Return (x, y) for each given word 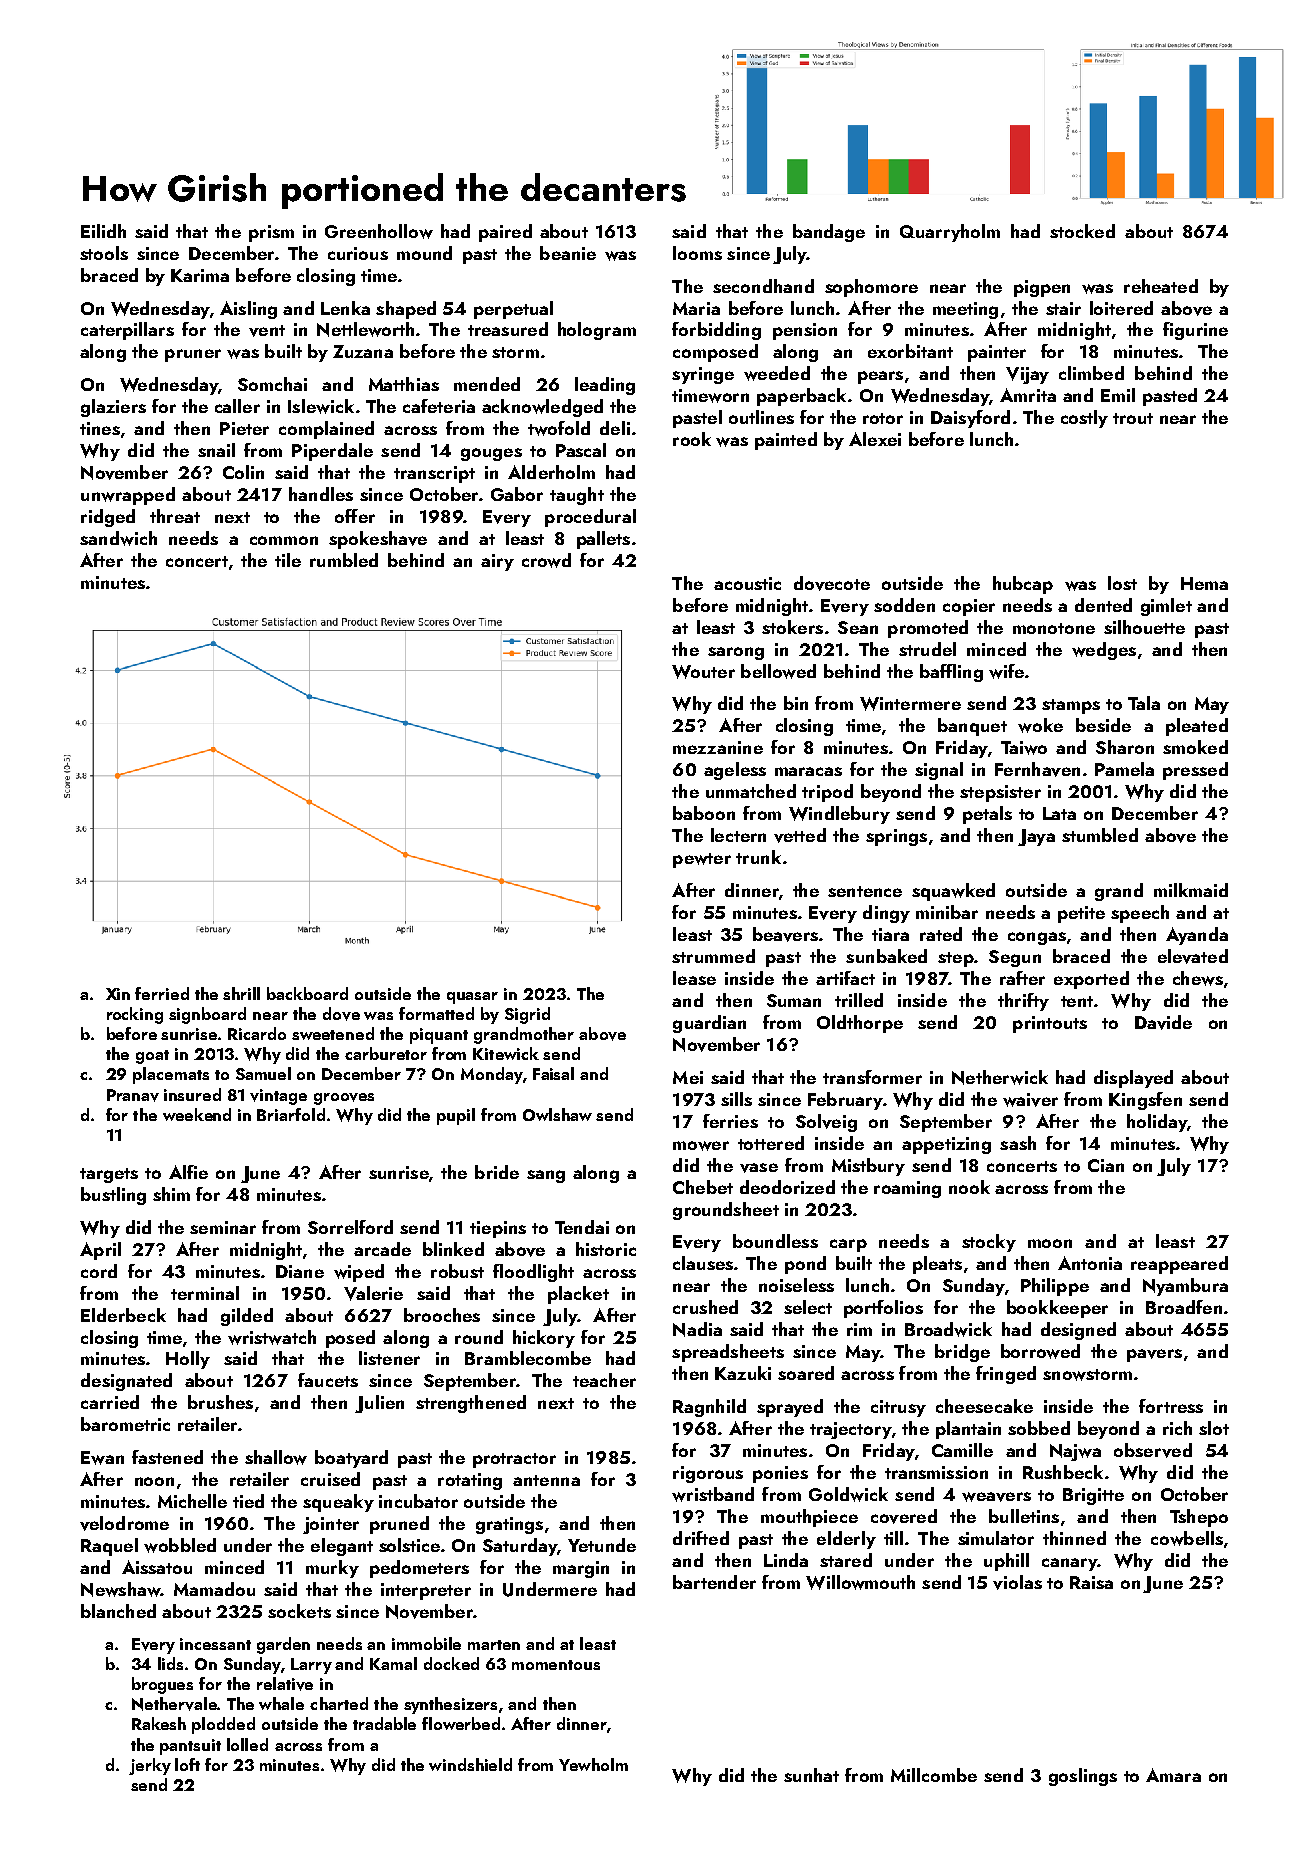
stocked (1082, 231)
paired (505, 233)
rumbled (344, 560)
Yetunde (602, 1545)
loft (187, 1764)
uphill (1006, 1562)
